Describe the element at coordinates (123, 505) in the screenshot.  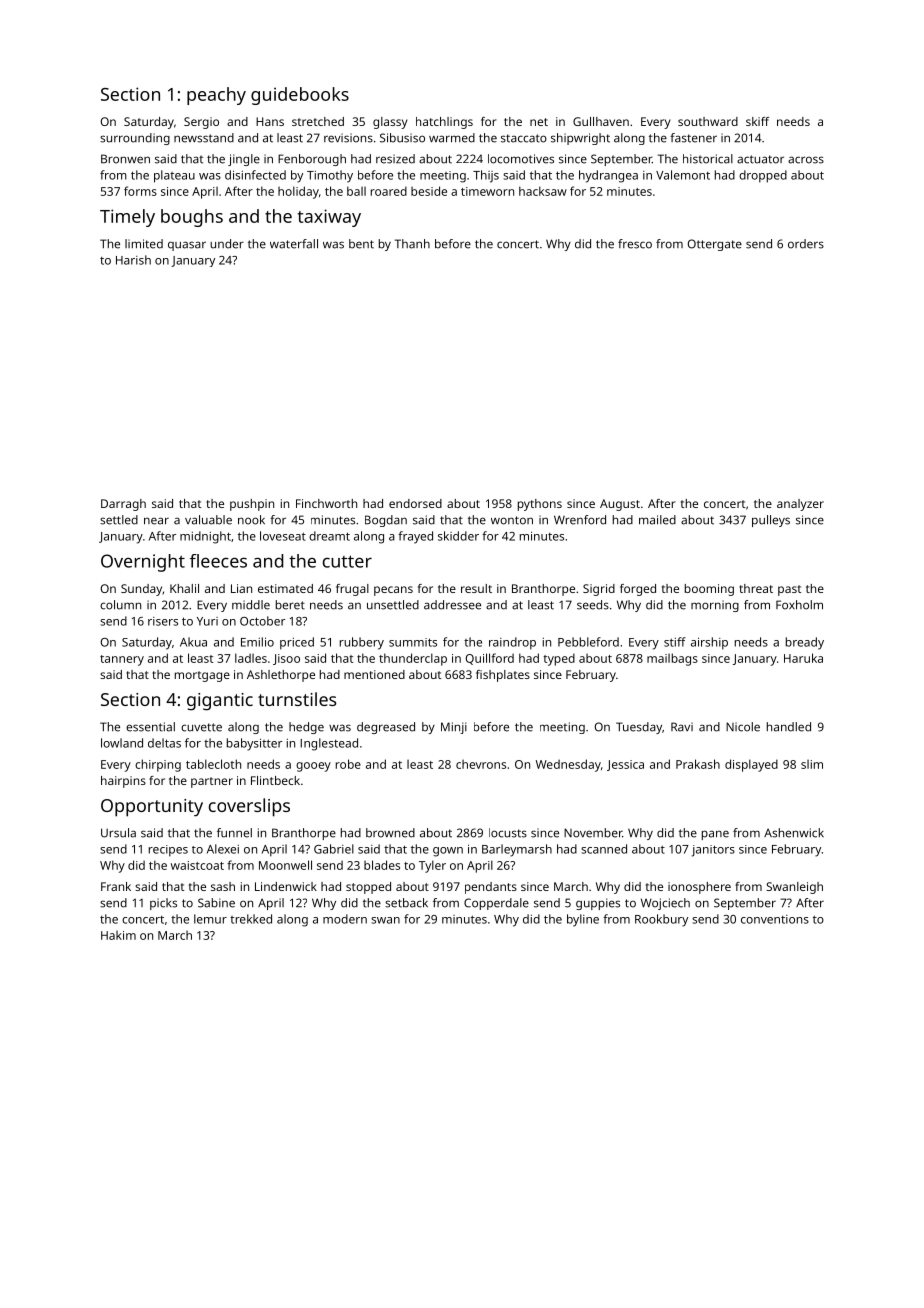
I see `Darragh` at that location.
